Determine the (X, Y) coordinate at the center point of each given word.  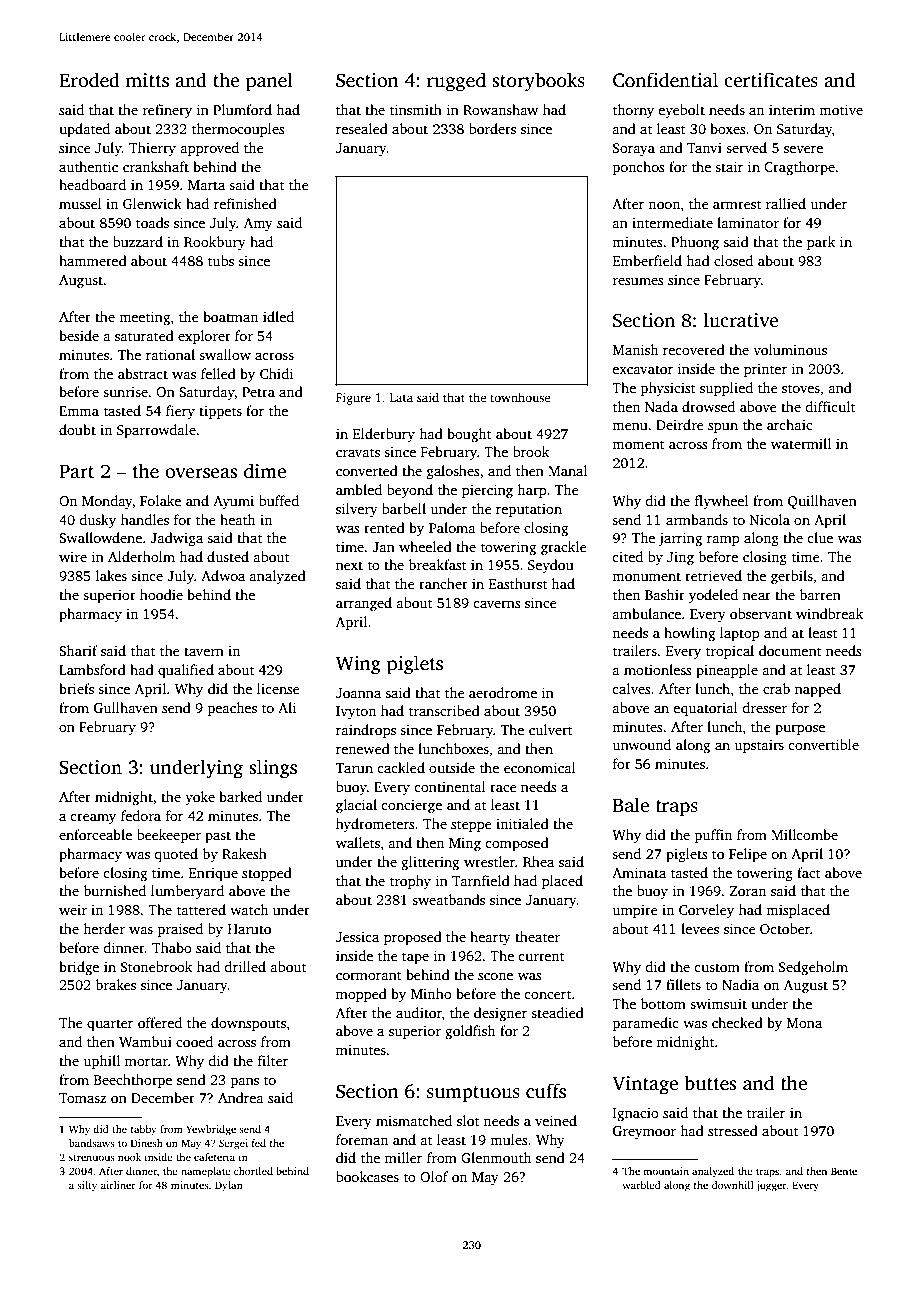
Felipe (748, 855)
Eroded (89, 80)
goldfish (470, 1032)
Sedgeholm (813, 968)
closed (733, 260)
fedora (141, 815)
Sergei (233, 1144)
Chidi (276, 373)
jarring (680, 539)
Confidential (665, 80)
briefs (76, 688)
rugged (456, 82)
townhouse (520, 397)
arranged (364, 604)
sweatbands (448, 899)
